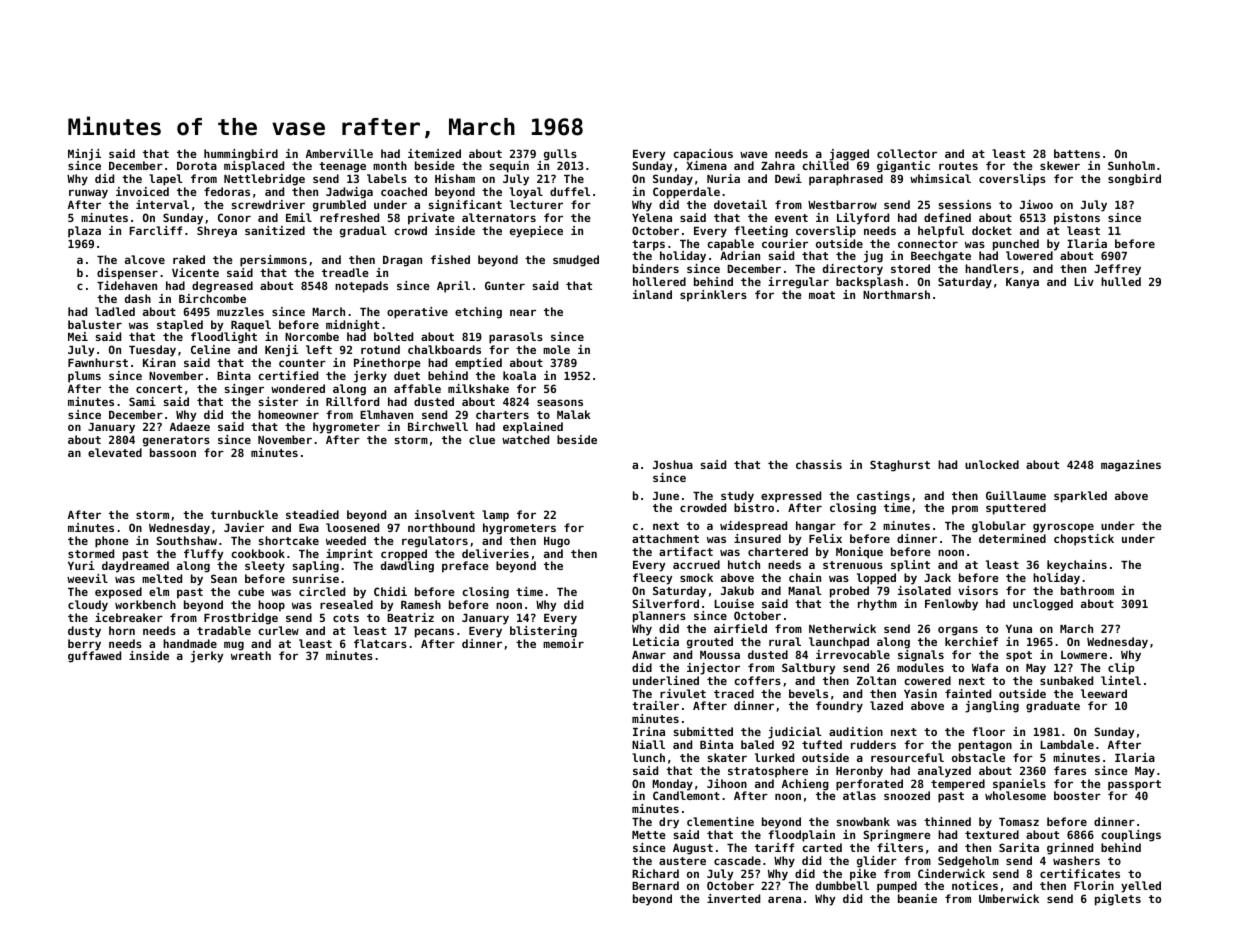 The width and height of the screenshot is (1233, 952). Describe the element at coordinates (556, 349) in the screenshot. I see `mole` at that location.
